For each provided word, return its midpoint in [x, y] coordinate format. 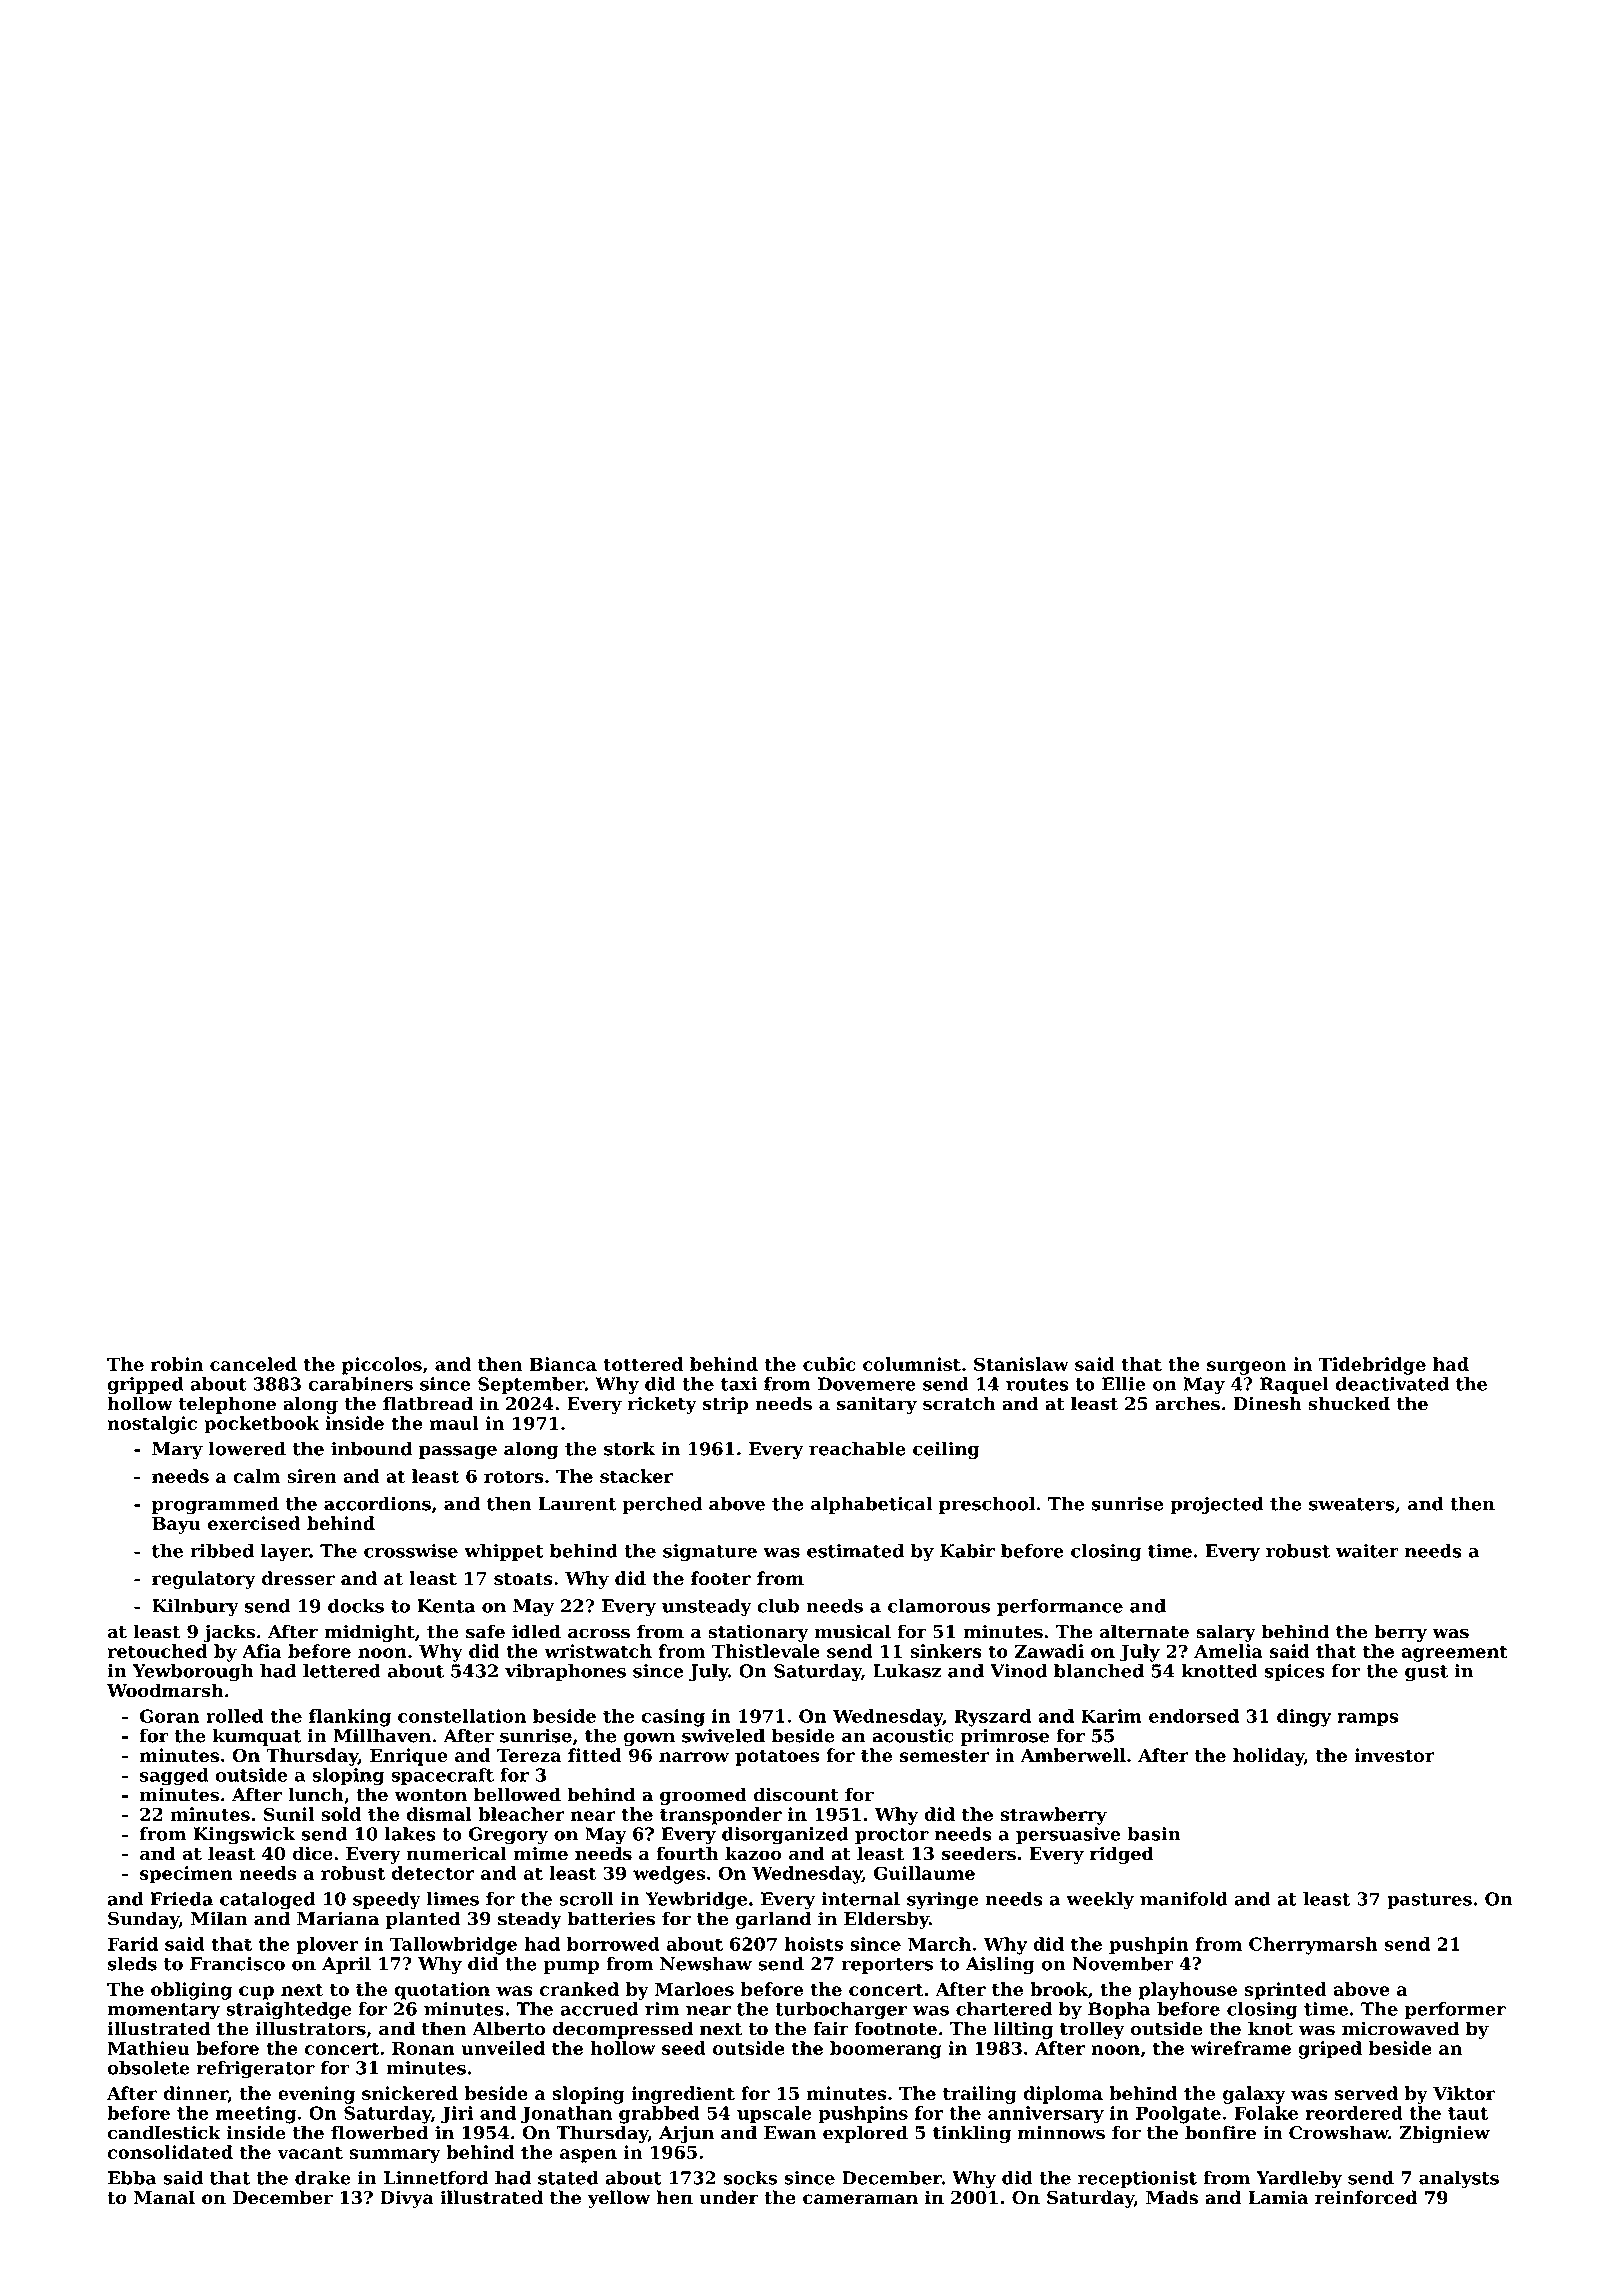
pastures [1429, 1901]
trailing [980, 2095]
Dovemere [867, 1384]
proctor [892, 1836]
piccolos [382, 1366]
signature [710, 1553]
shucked [1349, 1403]
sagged [174, 1777]
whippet [504, 1552]
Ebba [132, 2178]
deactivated [1392, 1384]
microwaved [1400, 2028]
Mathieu [149, 2048]
